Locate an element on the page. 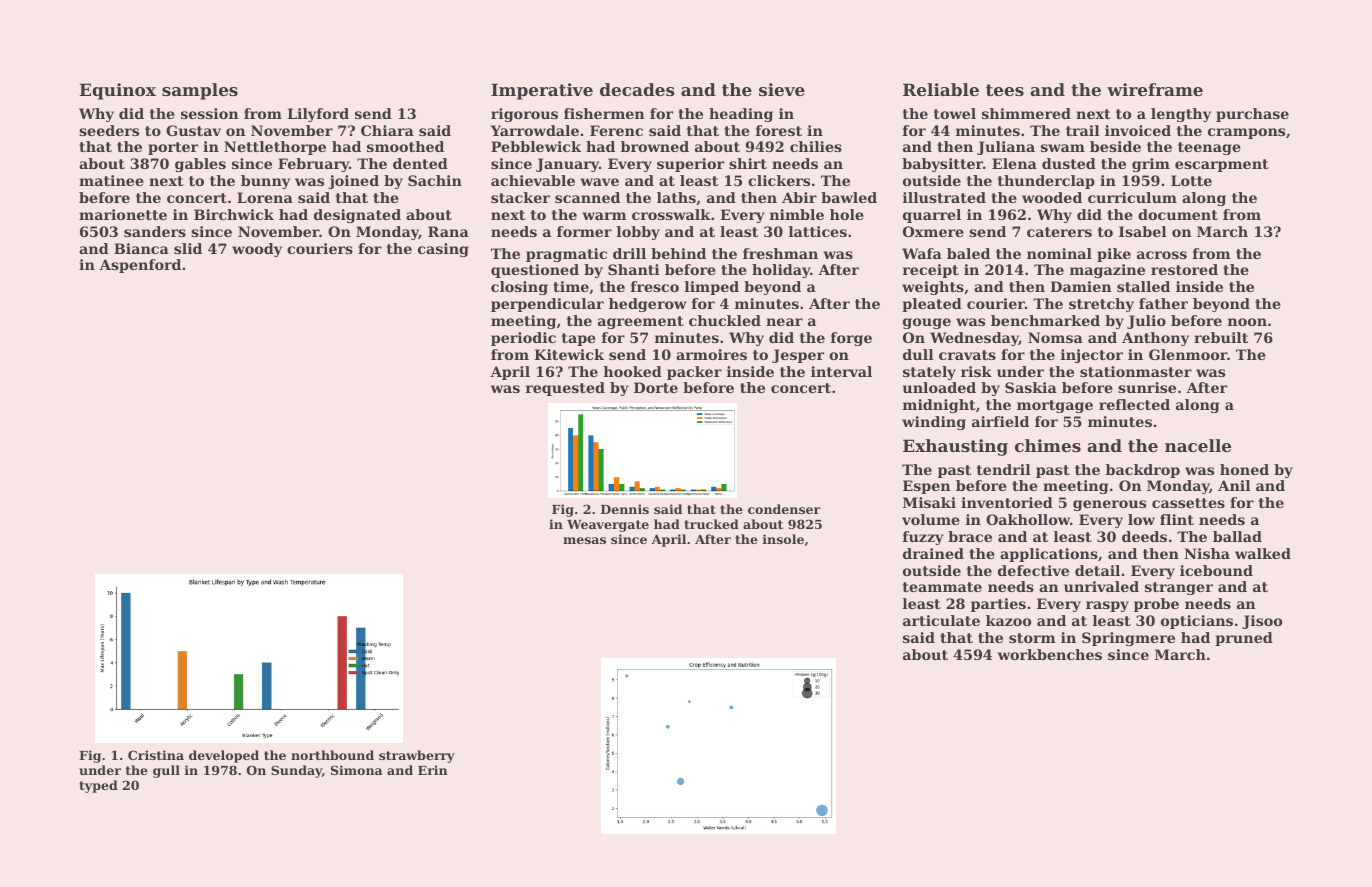 The height and width of the page is (887, 1372). samples is located at coordinates (200, 91).
